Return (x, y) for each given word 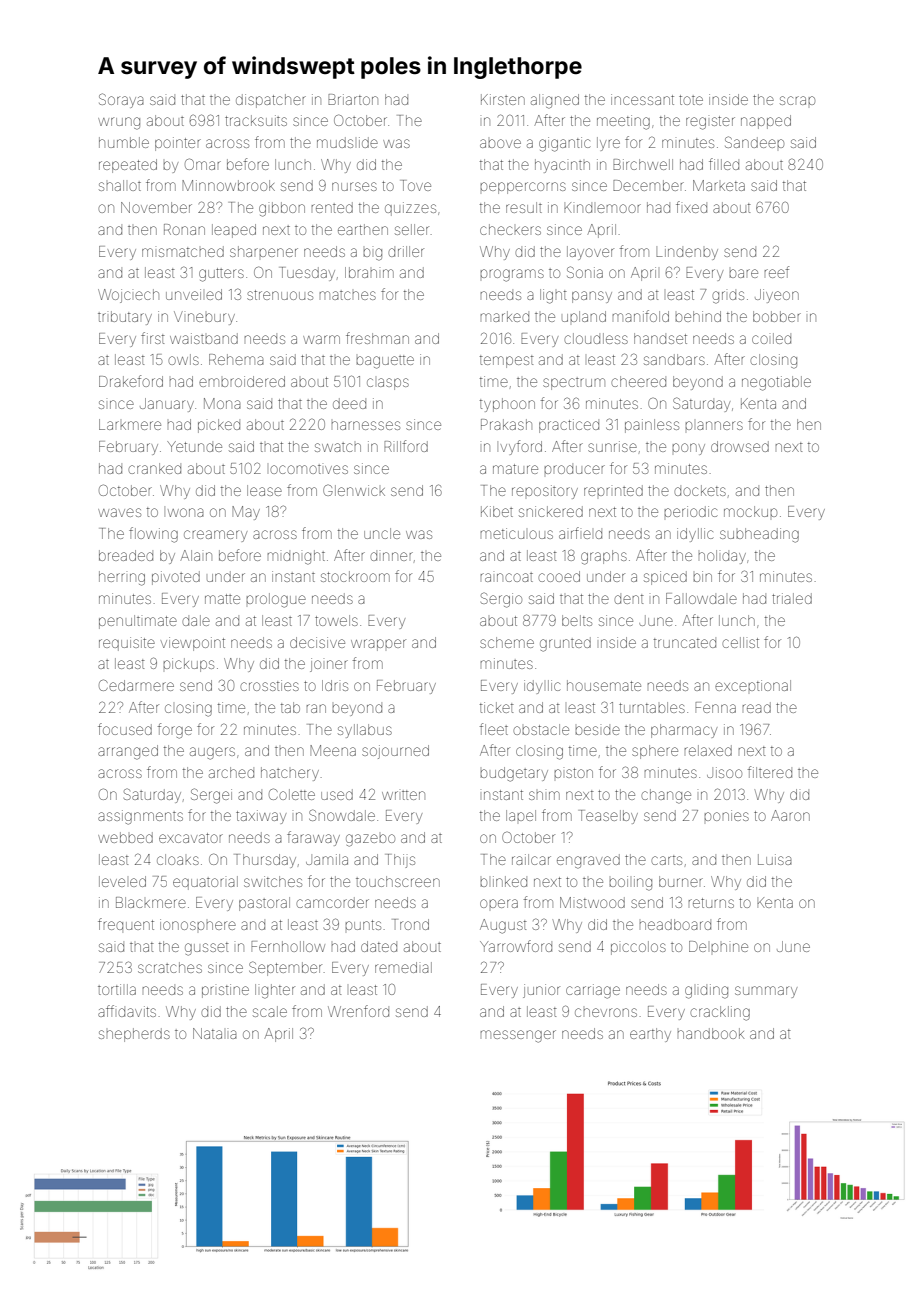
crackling (720, 1013)
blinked (503, 881)
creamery (215, 536)
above (500, 143)
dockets (700, 490)
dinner (391, 556)
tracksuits (256, 120)
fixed (691, 207)
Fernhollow (288, 946)
